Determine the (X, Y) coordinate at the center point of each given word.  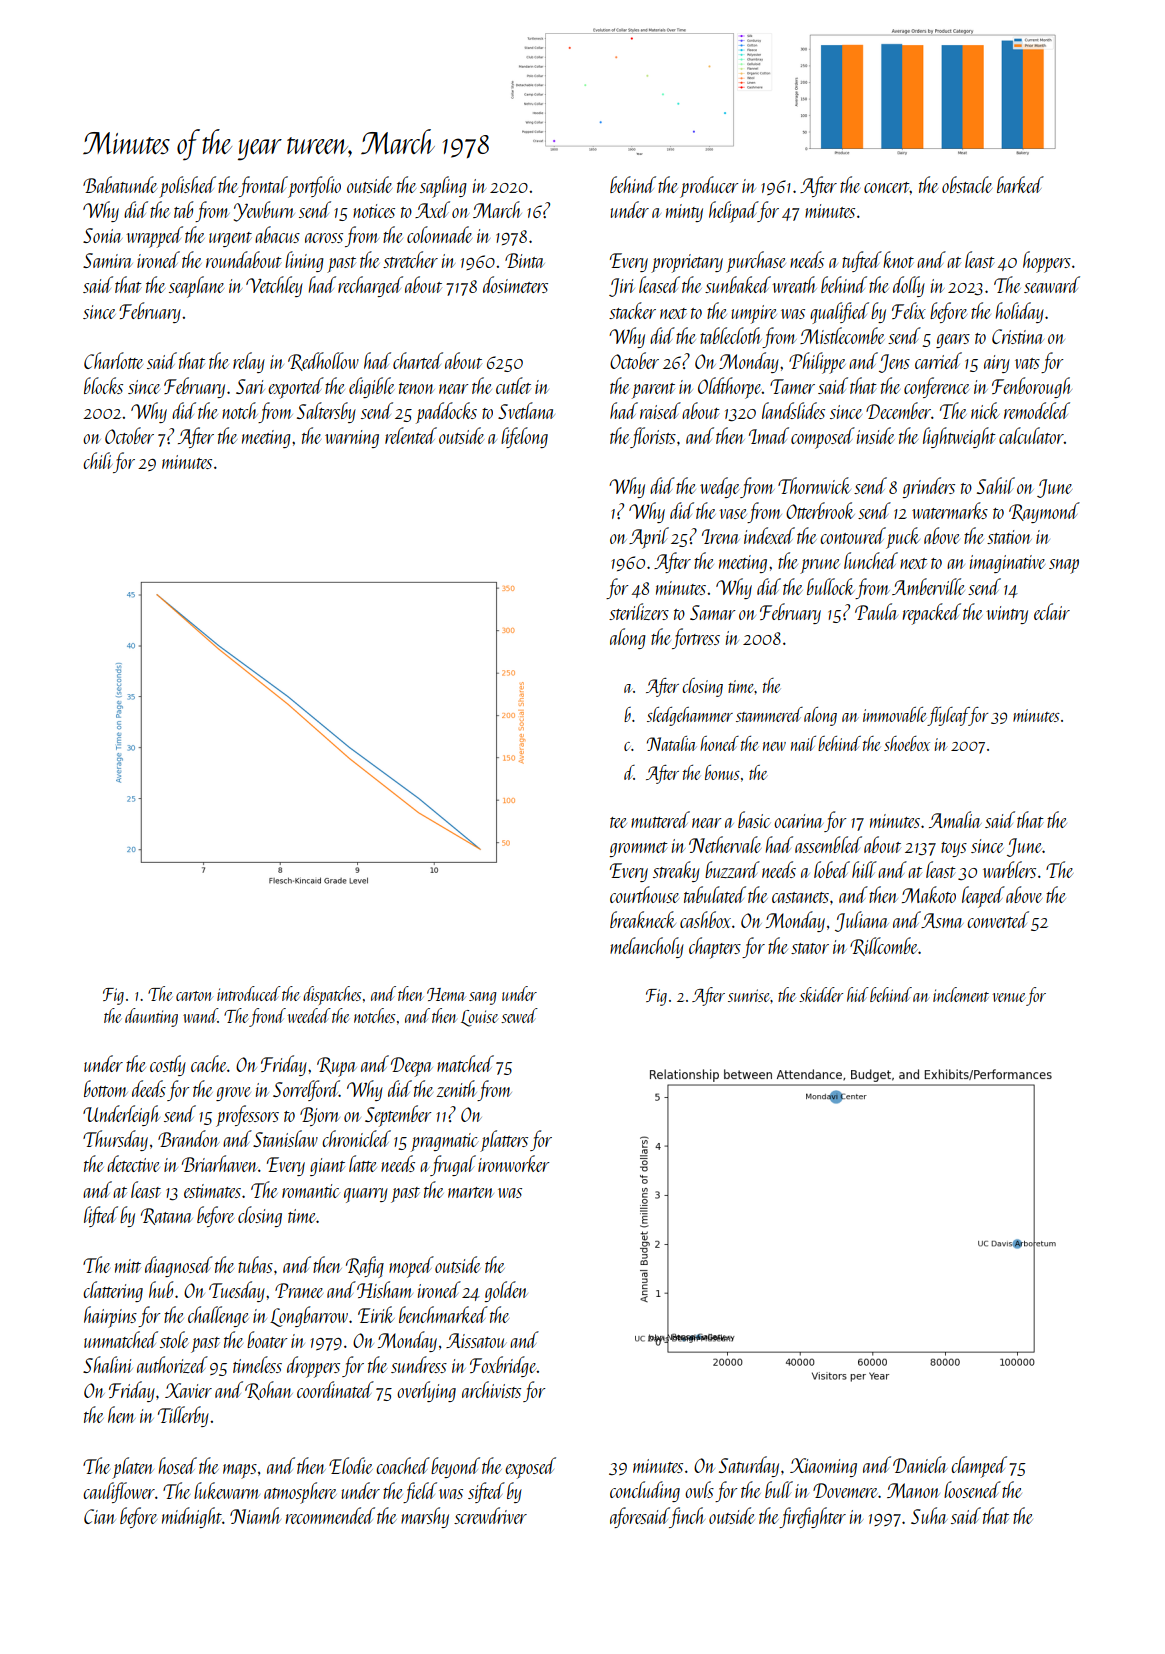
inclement (961, 994)
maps (240, 1471)
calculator (1031, 435)
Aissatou (476, 1340)
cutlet (513, 385)
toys (954, 849)
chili (98, 460)
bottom (106, 1088)
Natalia (671, 743)
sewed (519, 1015)
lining (304, 261)
